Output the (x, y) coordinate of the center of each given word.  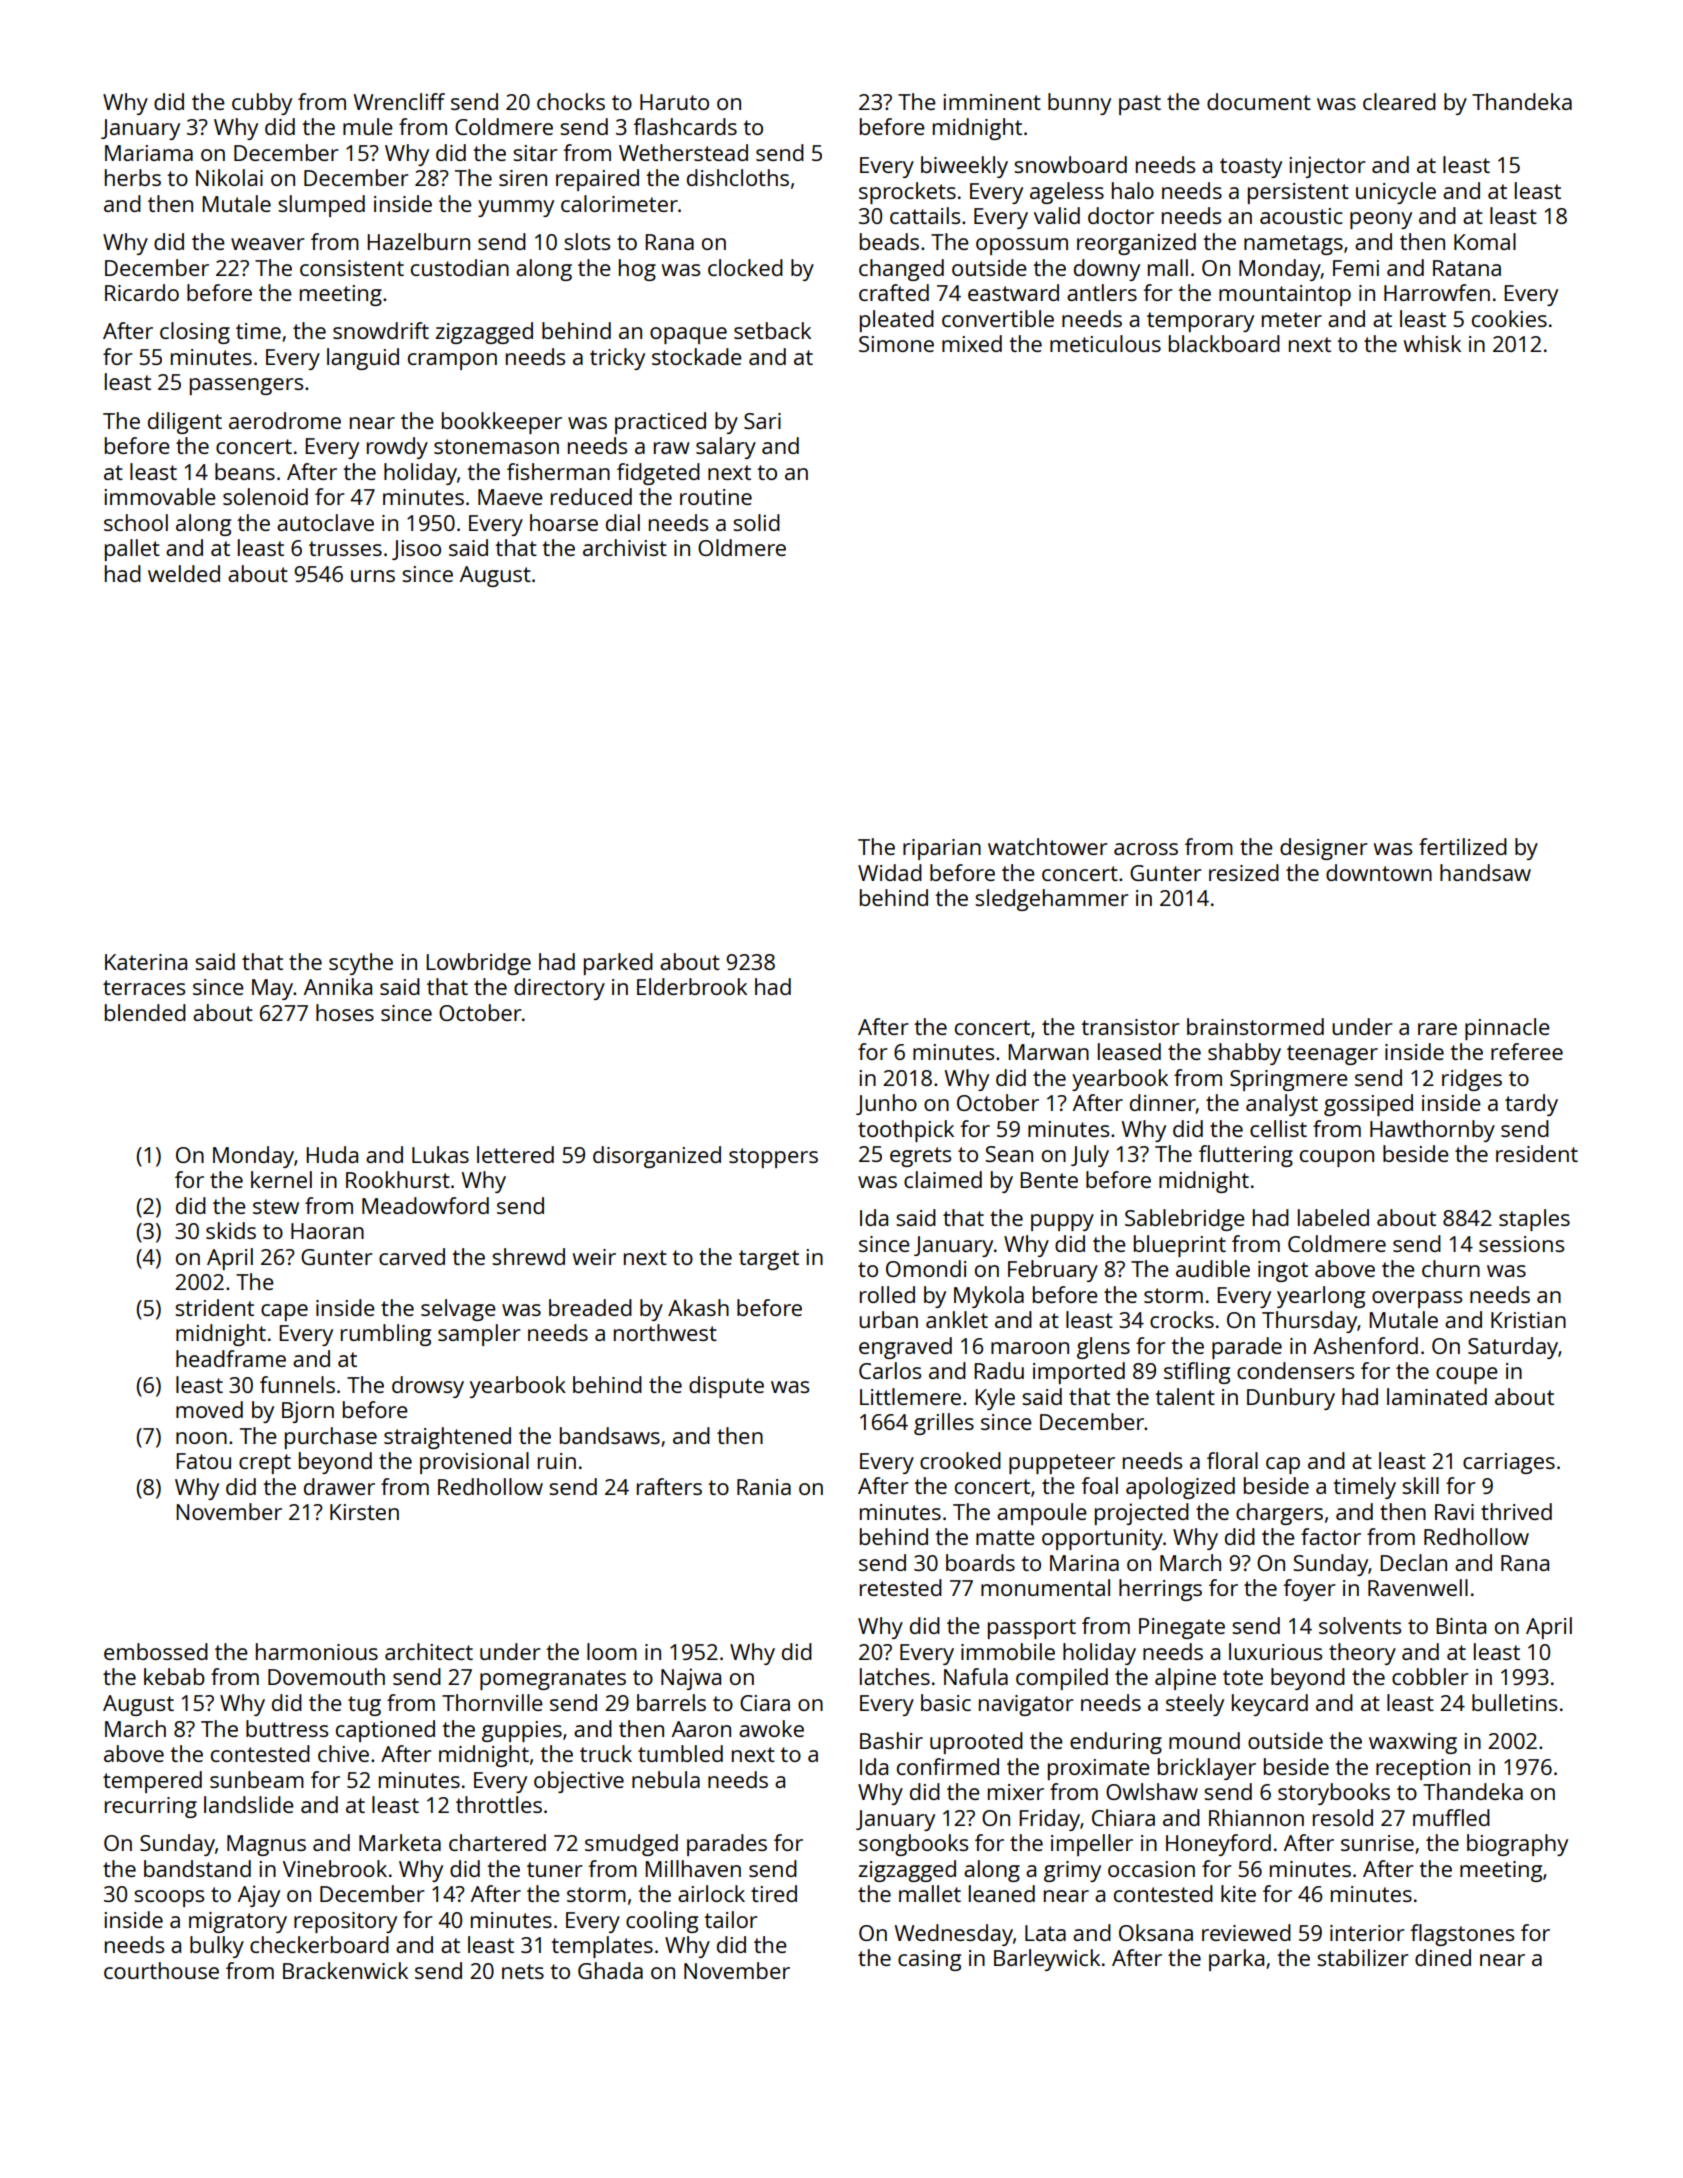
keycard (1270, 1705)
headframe (231, 1358)
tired (774, 1893)
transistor (1130, 1027)
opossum (1022, 246)
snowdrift (381, 330)
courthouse (161, 1970)
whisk (1432, 343)
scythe (361, 964)
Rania (764, 1487)
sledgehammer (1052, 900)
